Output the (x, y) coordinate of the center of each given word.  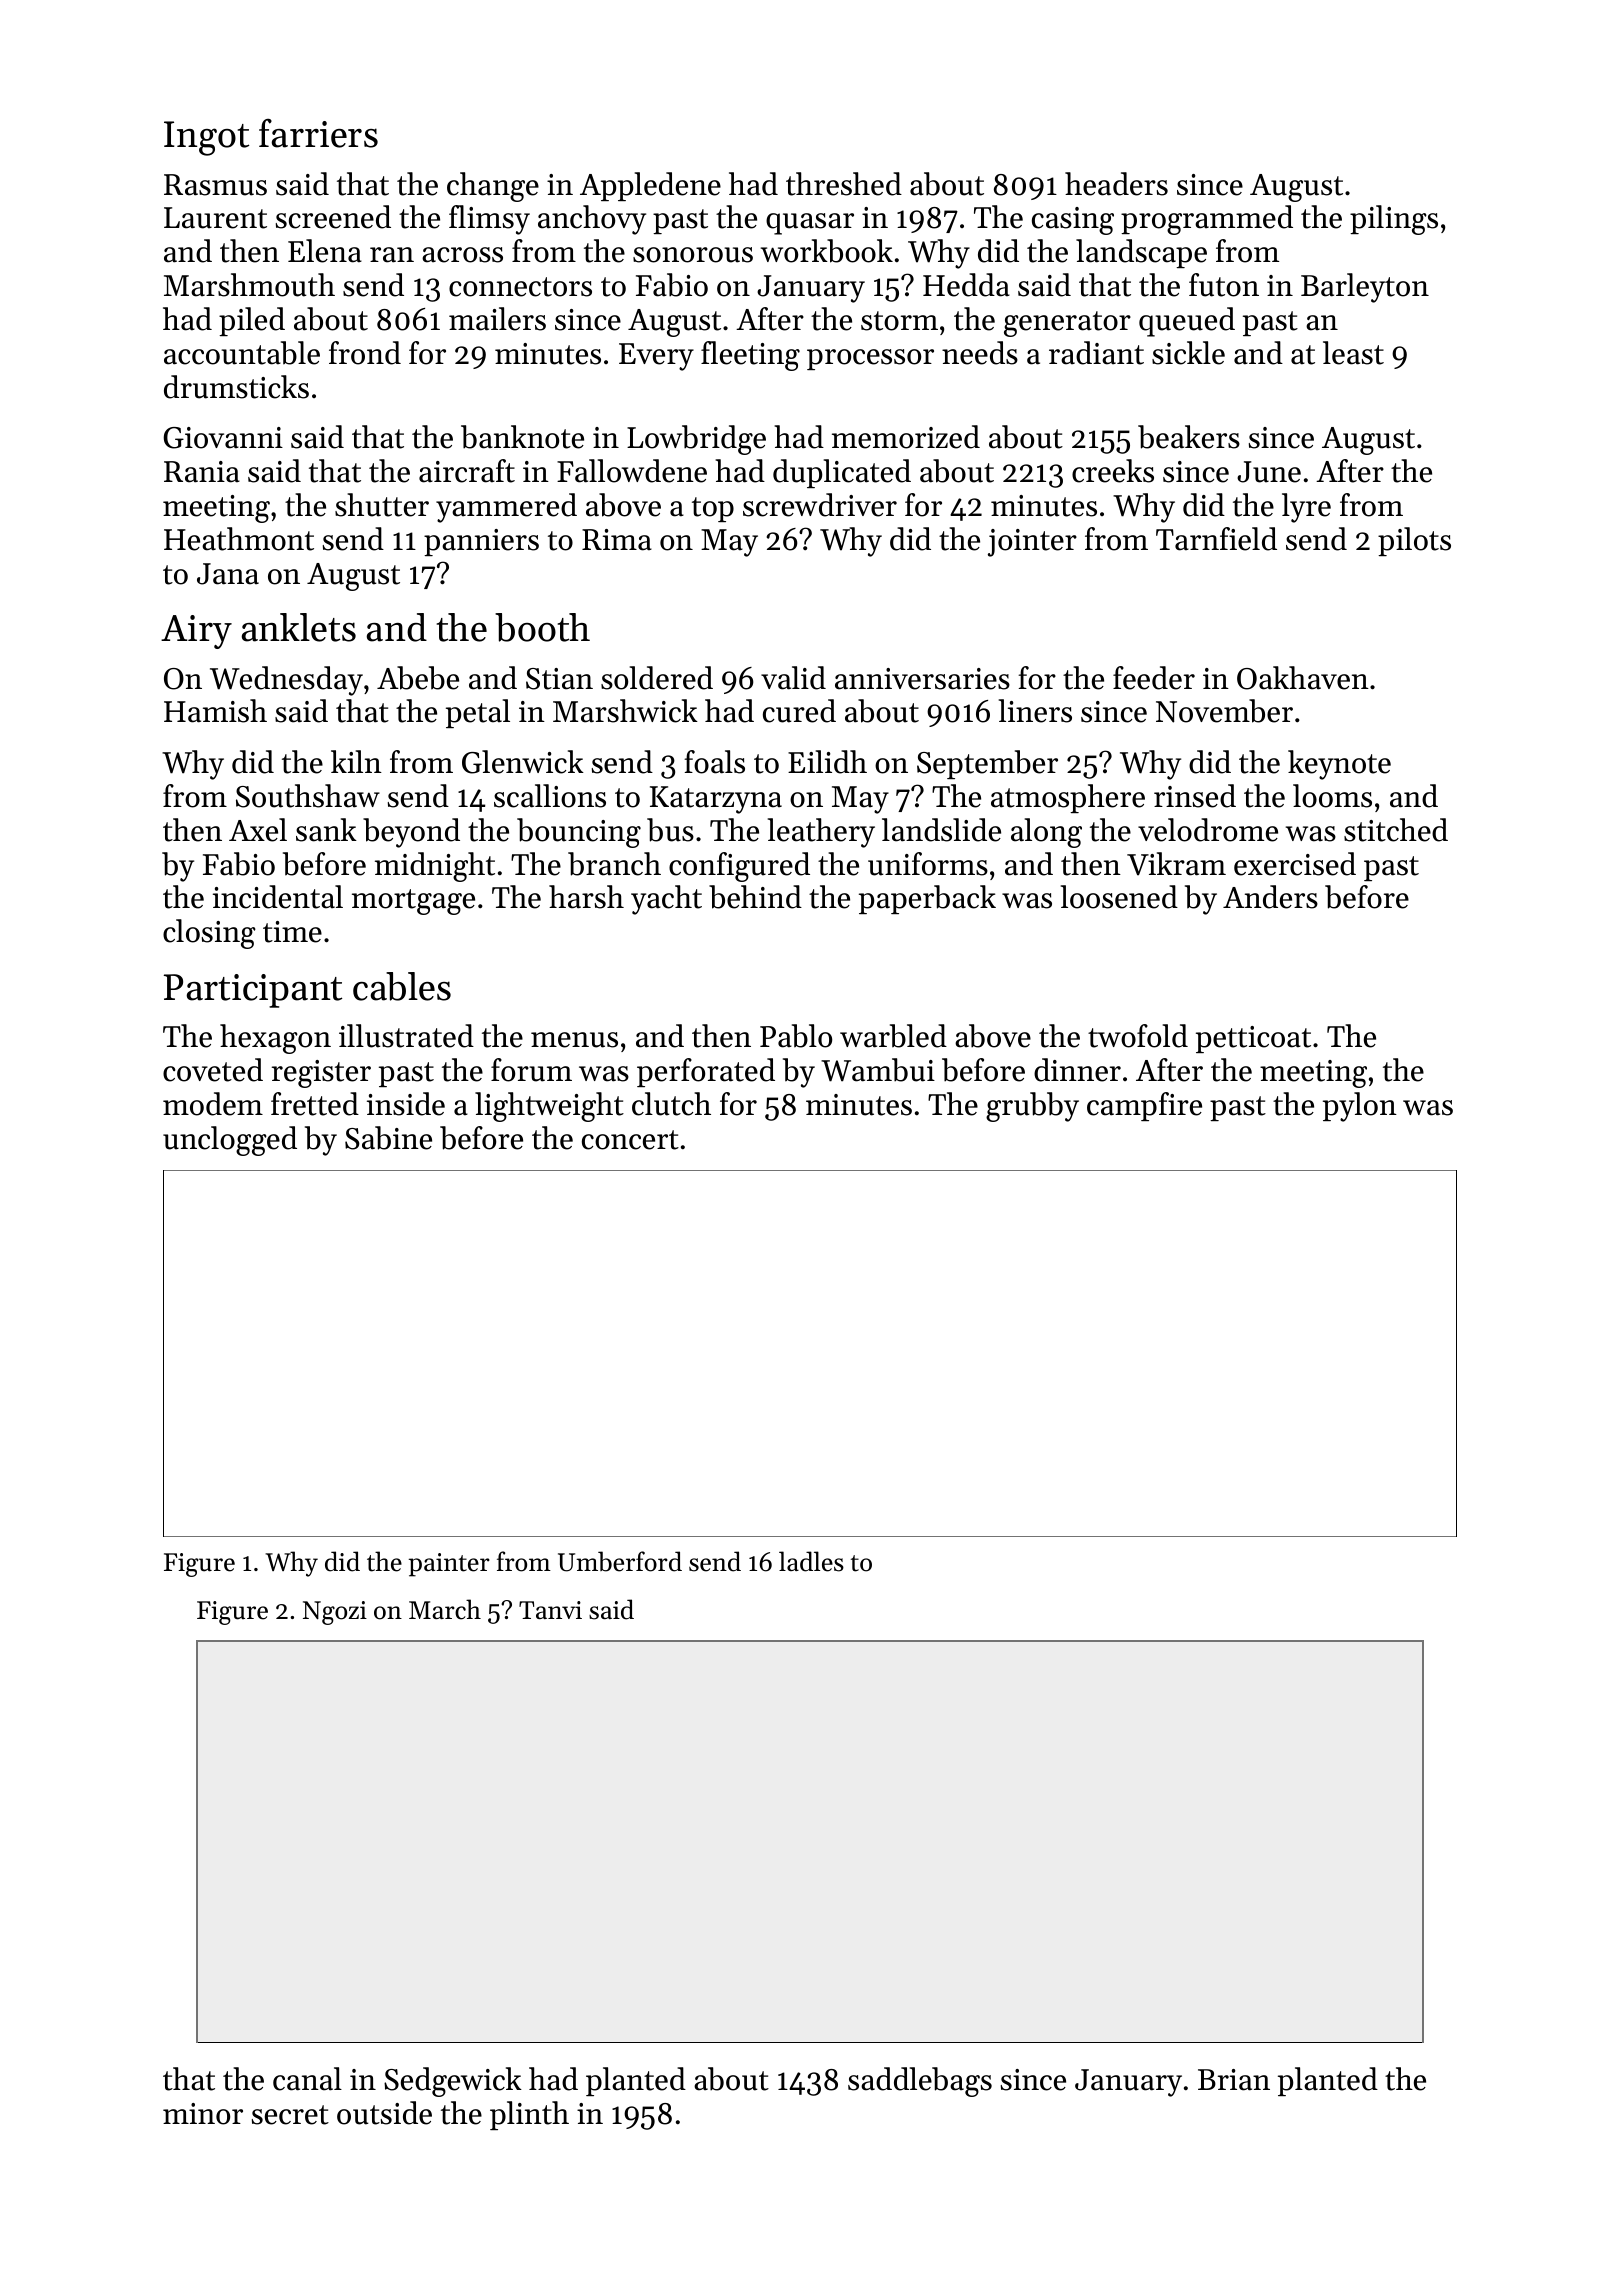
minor (203, 2114)
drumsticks (236, 387)
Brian (1234, 2080)
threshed (844, 184)
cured (799, 711)
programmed (1207, 220)
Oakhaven (1303, 678)
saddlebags (920, 2082)
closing (209, 934)
